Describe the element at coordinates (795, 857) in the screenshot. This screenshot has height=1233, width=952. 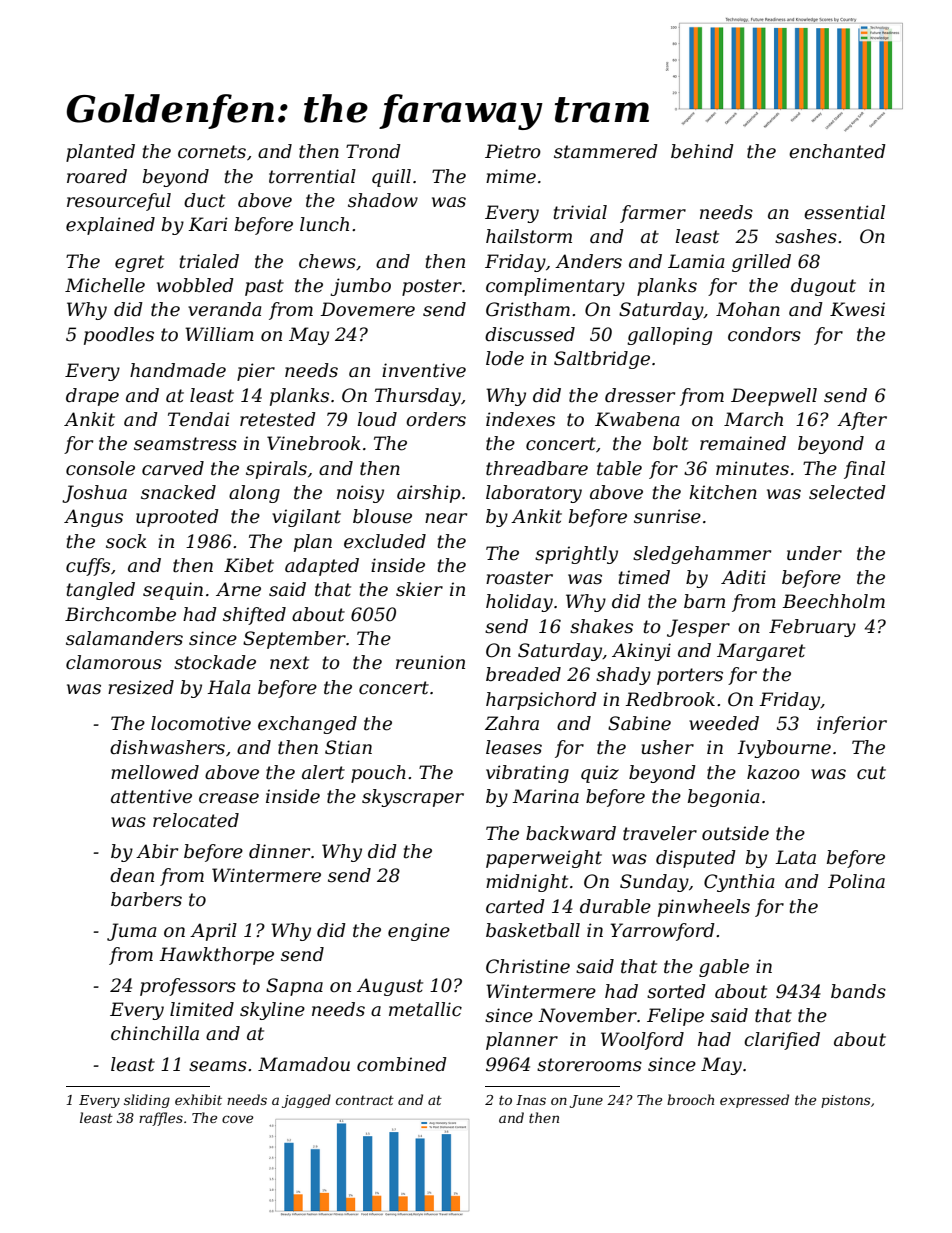
I see `Lata` at that location.
